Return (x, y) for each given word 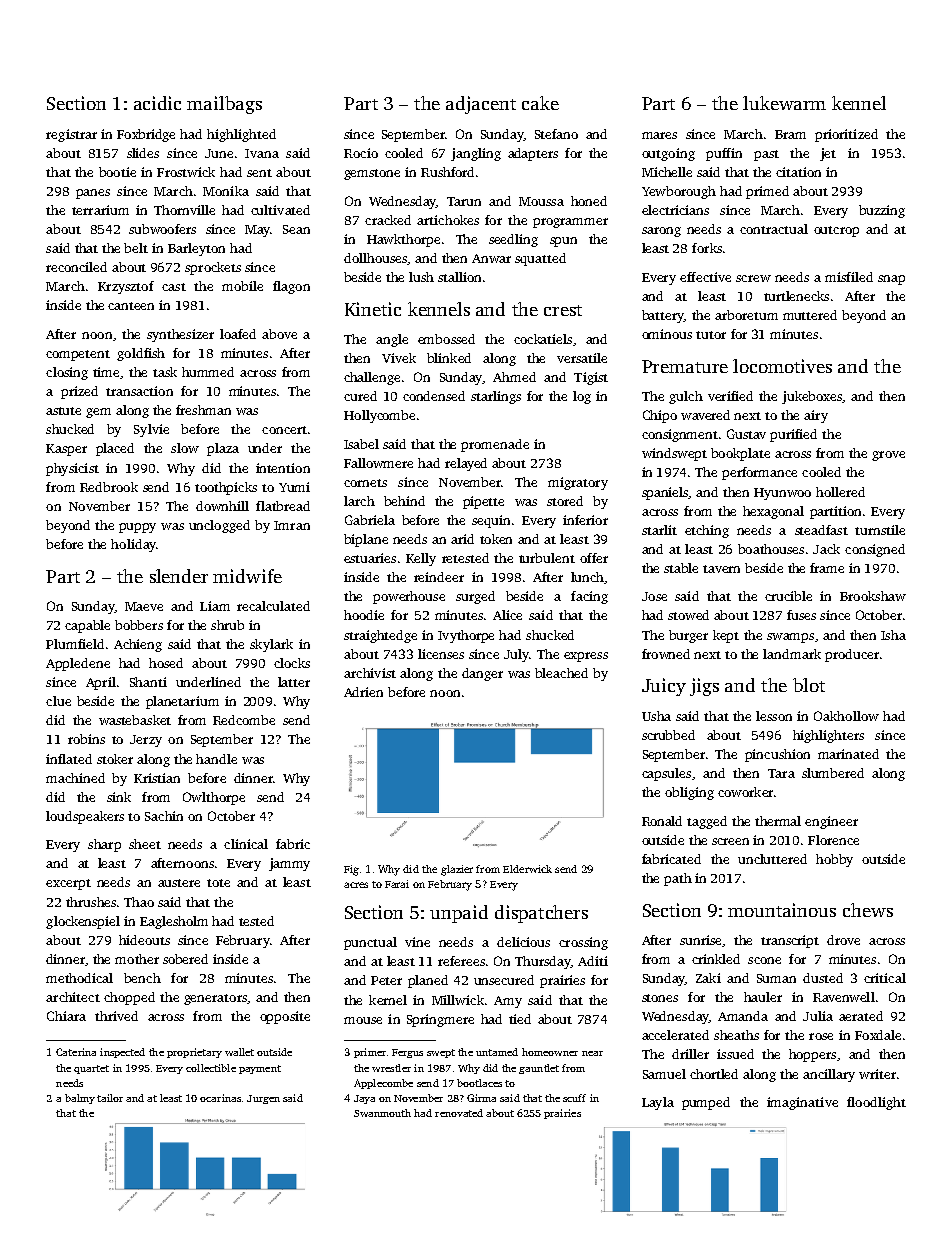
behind (404, 501)
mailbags (224, 105)
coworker (745, 792)
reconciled (76, 267)
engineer (831, 822)
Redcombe (244, 720)
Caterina (76, 1052)
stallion (459, 277)
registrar (71, 135)
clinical (246, 844)
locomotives (782, 366)
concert (284, 430)
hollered (840, 492)
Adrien (363, 692)
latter (294, 682)
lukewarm (784, 103)
